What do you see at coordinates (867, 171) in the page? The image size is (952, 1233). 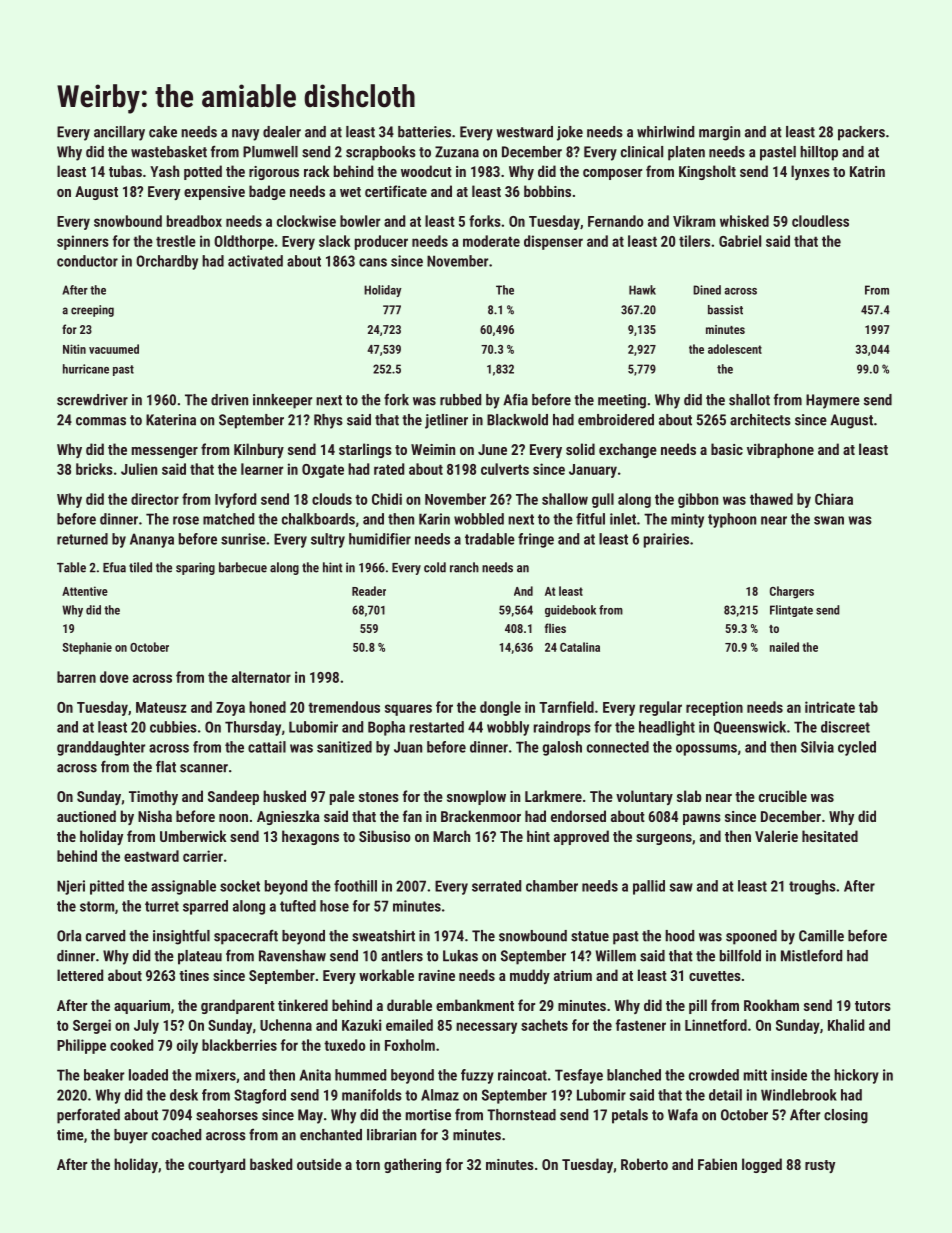 I see `Katrin` at bounding box center [867, 171].
